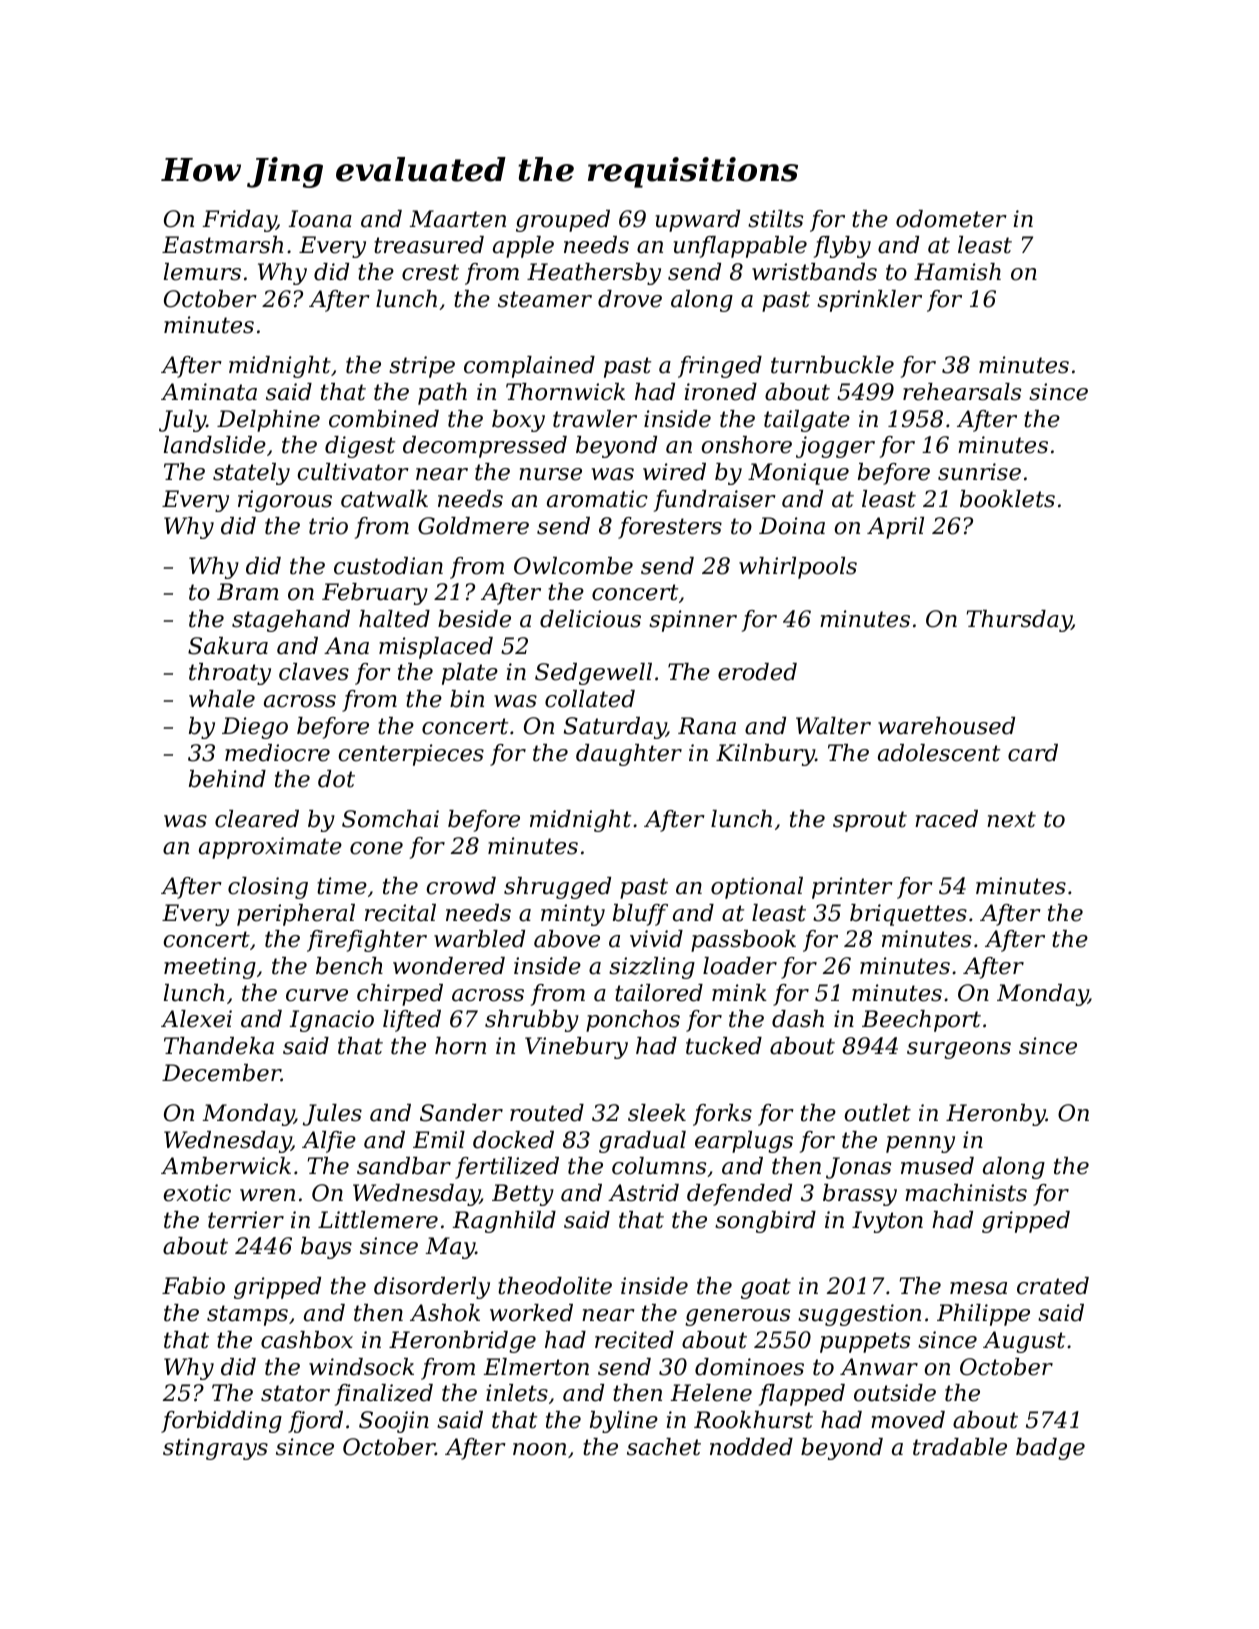 The height and width of the screenshot is (1629, 1259). I want to click on booklets, so click(1007, 499).
